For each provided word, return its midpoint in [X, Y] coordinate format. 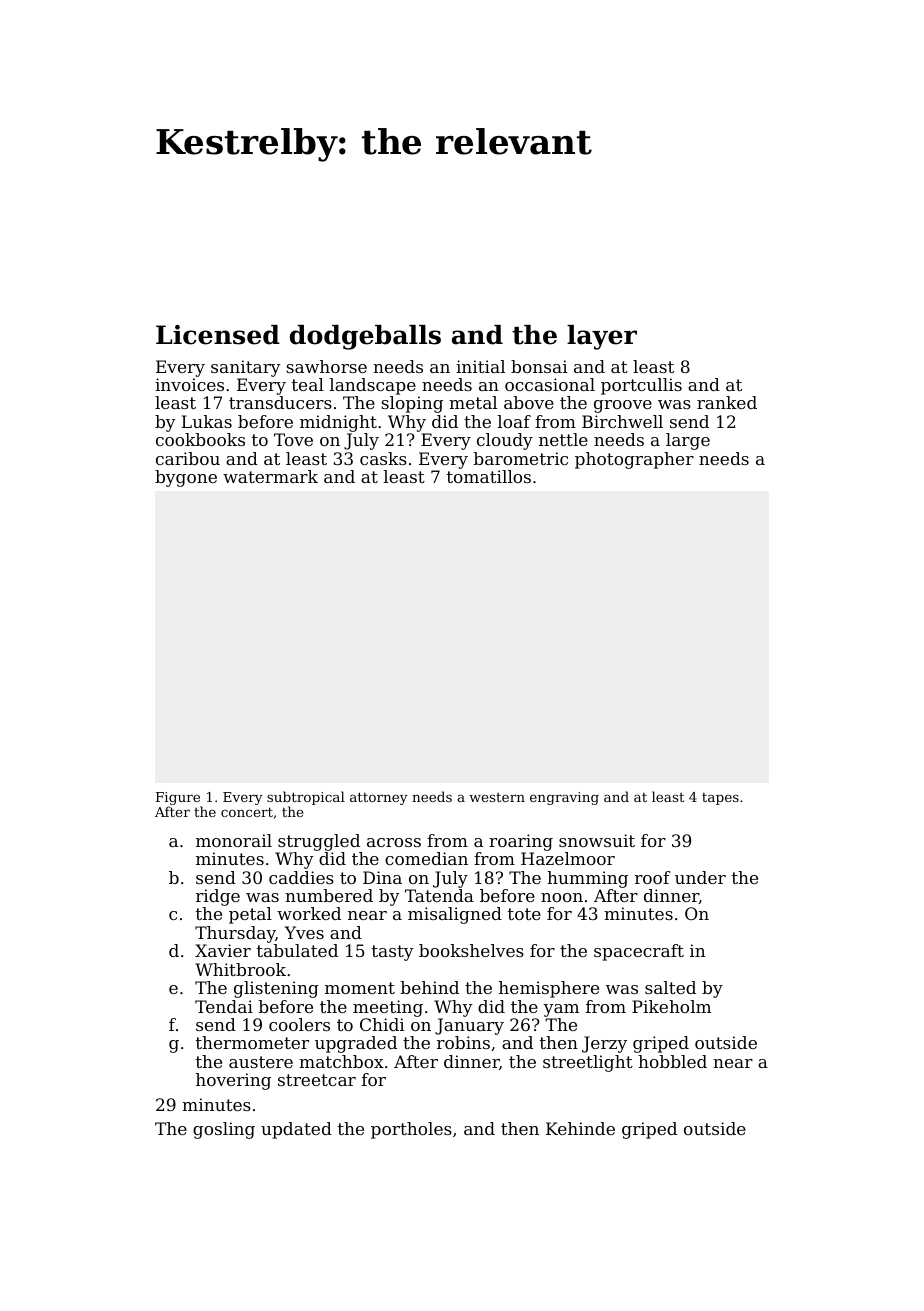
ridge [218, 897]
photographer [634, 460]
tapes [720, 799]
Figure [179, 799]
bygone [186, 478]
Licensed [218, 335]
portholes [411, 1130]
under [700, 877]
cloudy [505, 441]
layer [602, 337]
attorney [379, 798]
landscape [373, 386]
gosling [224, 1130]
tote [524, 914]
